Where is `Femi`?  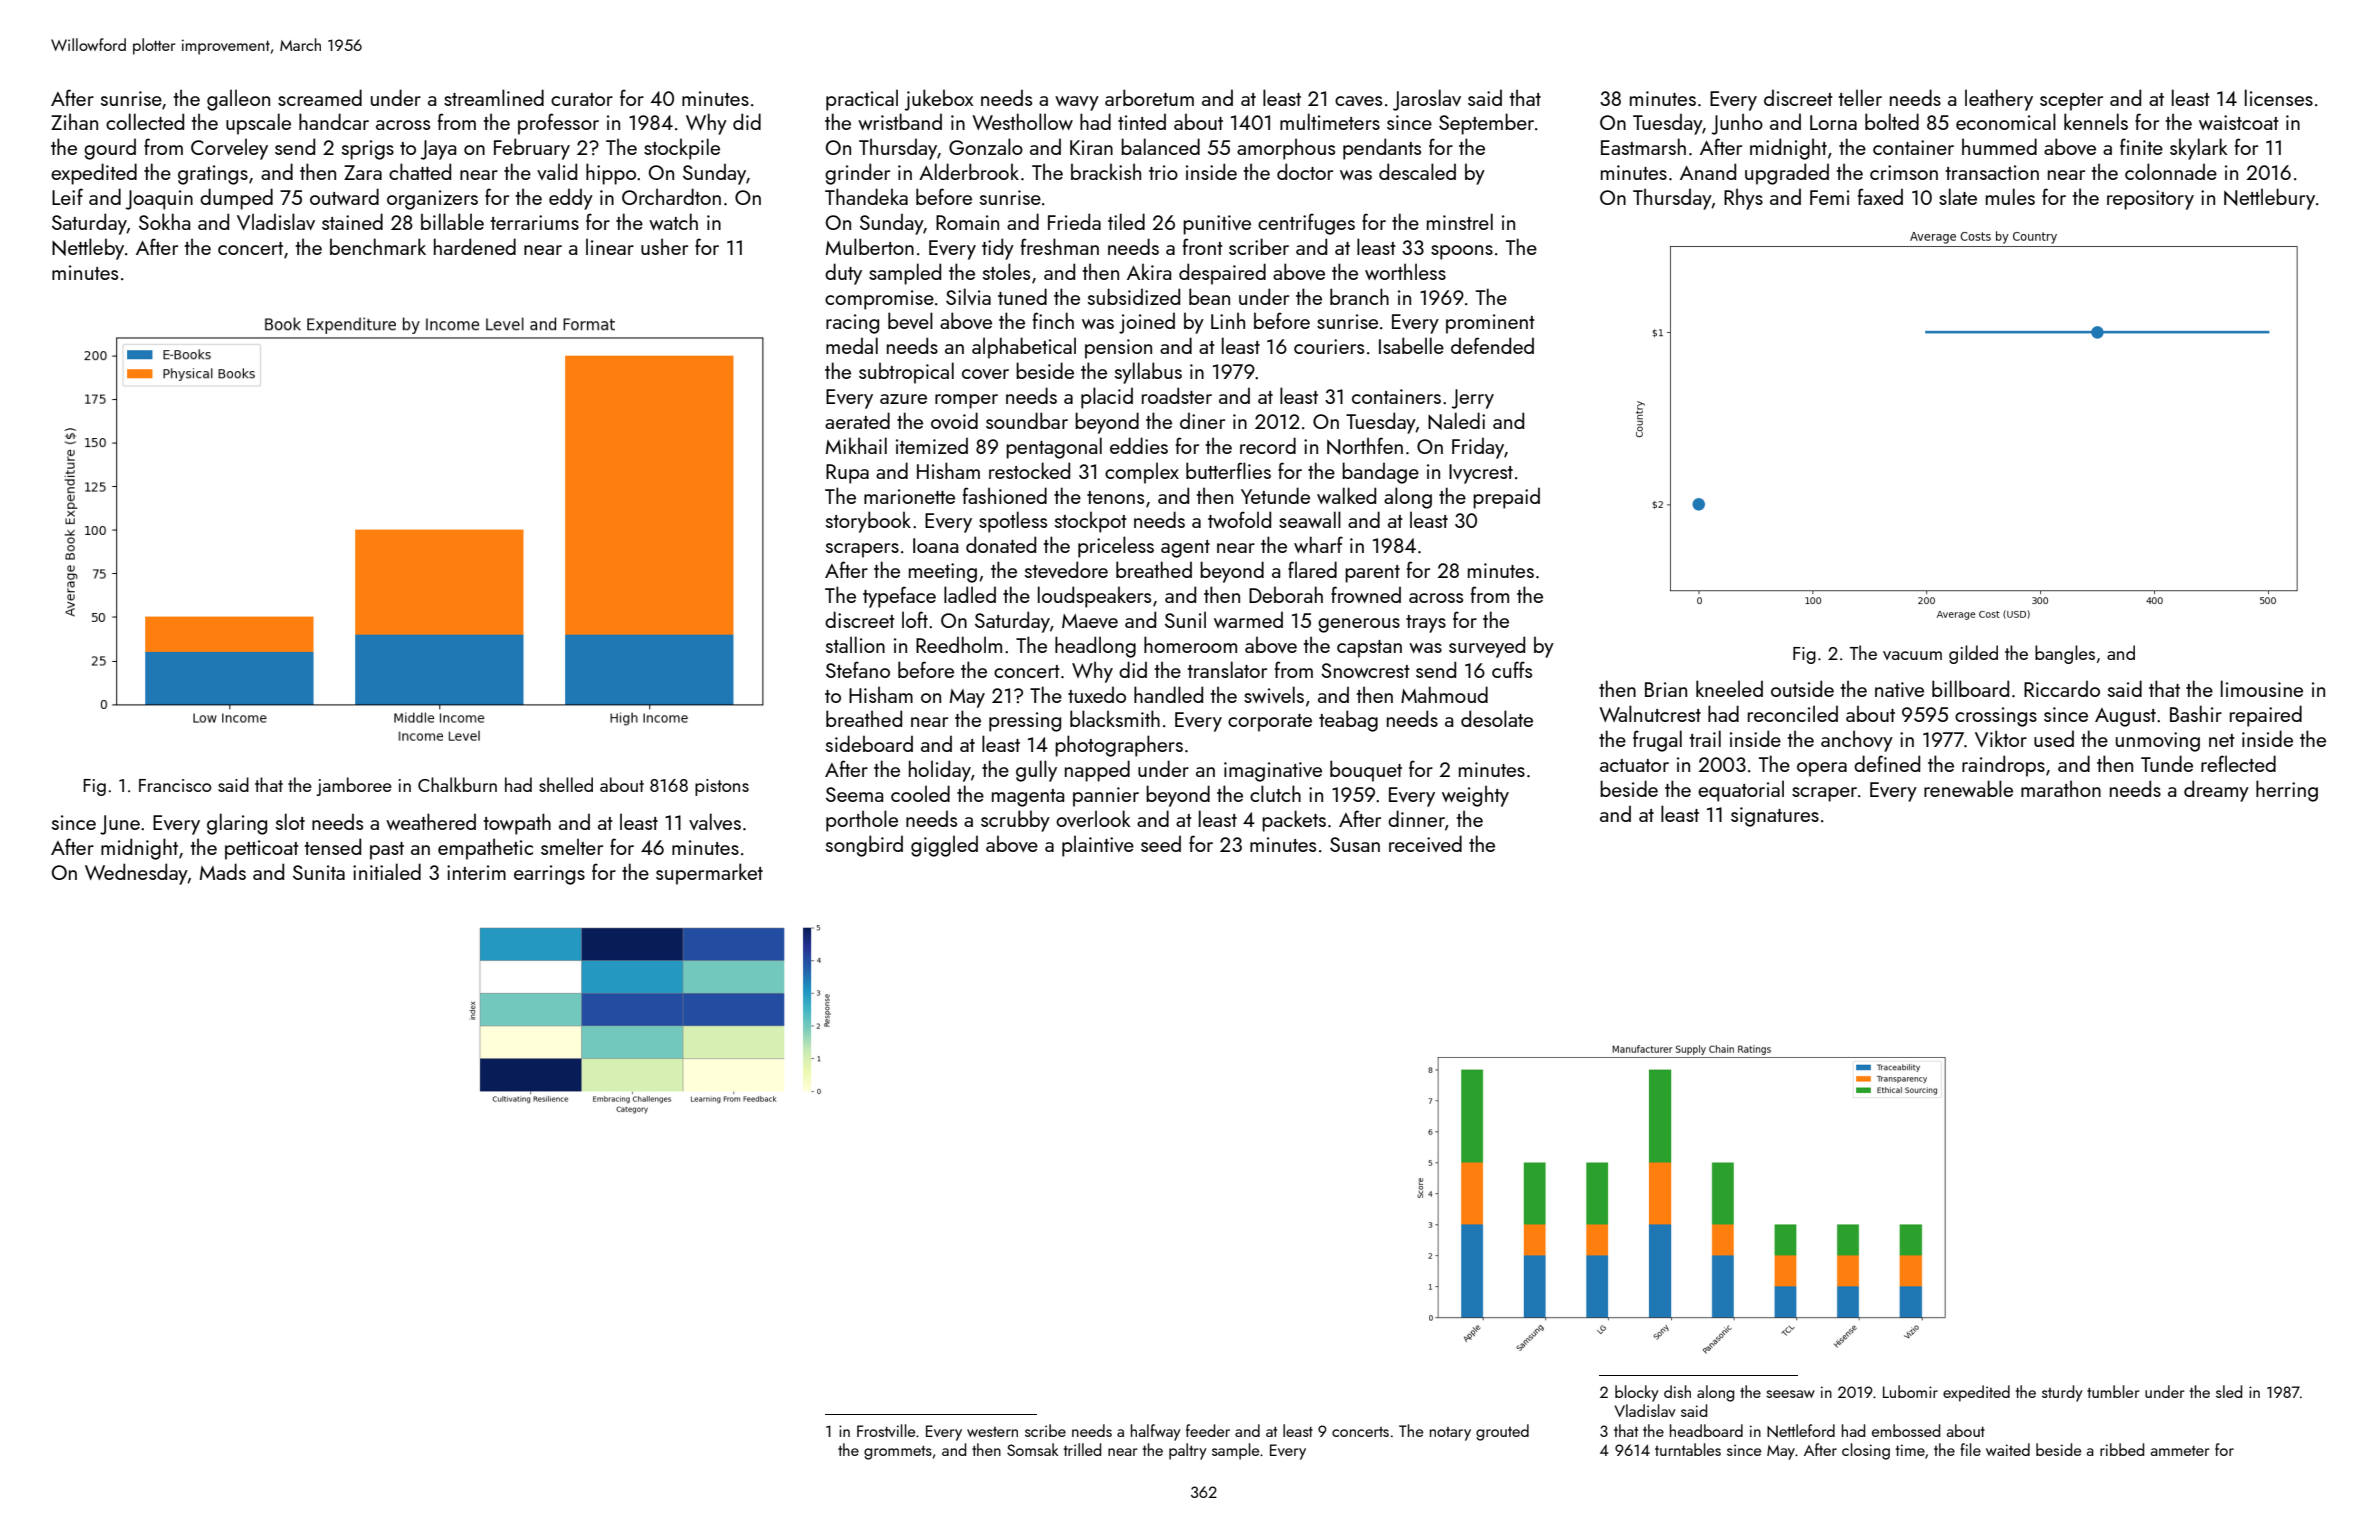 Femi is located at coordinates (1830, 197).
